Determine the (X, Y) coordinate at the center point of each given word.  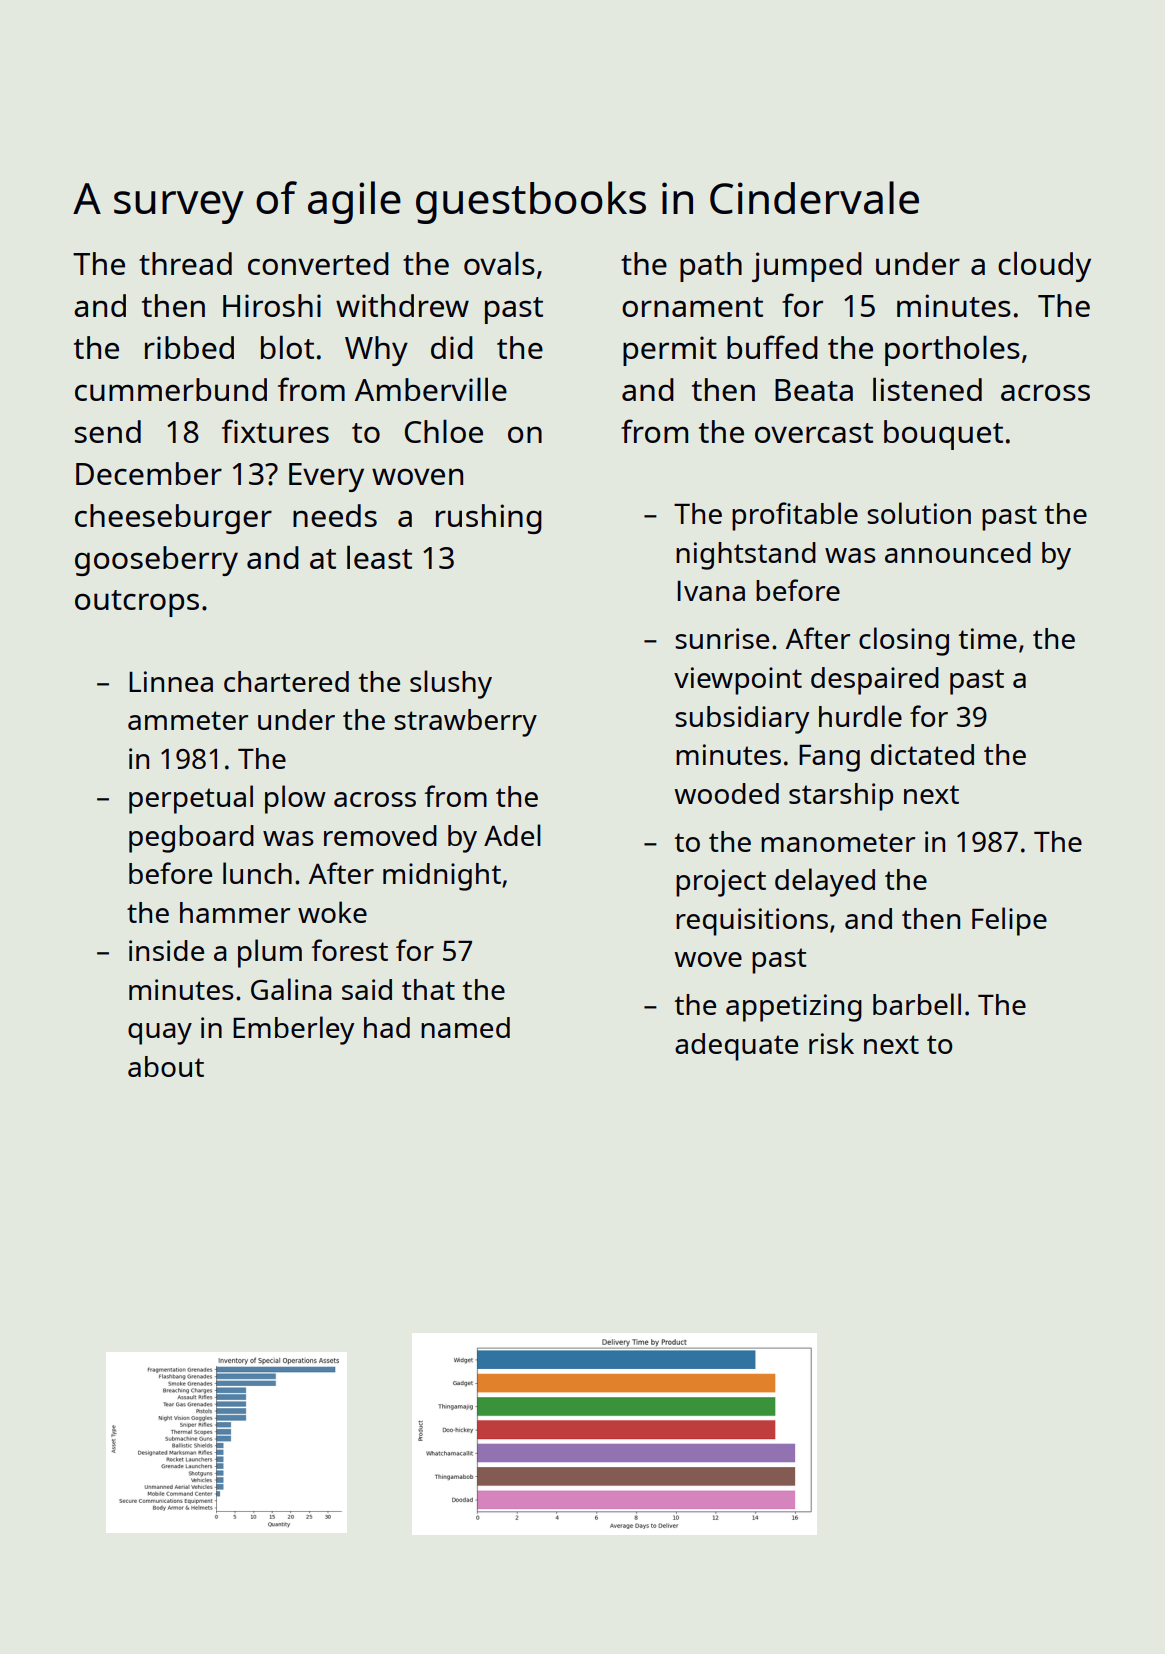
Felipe (1009, 921)
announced (958, 552)
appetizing (794, 1008)
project (721, 883)
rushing (489, 519)
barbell (917, 1004)
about (166, 1066)
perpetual (191, 799)
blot (287, 347)
